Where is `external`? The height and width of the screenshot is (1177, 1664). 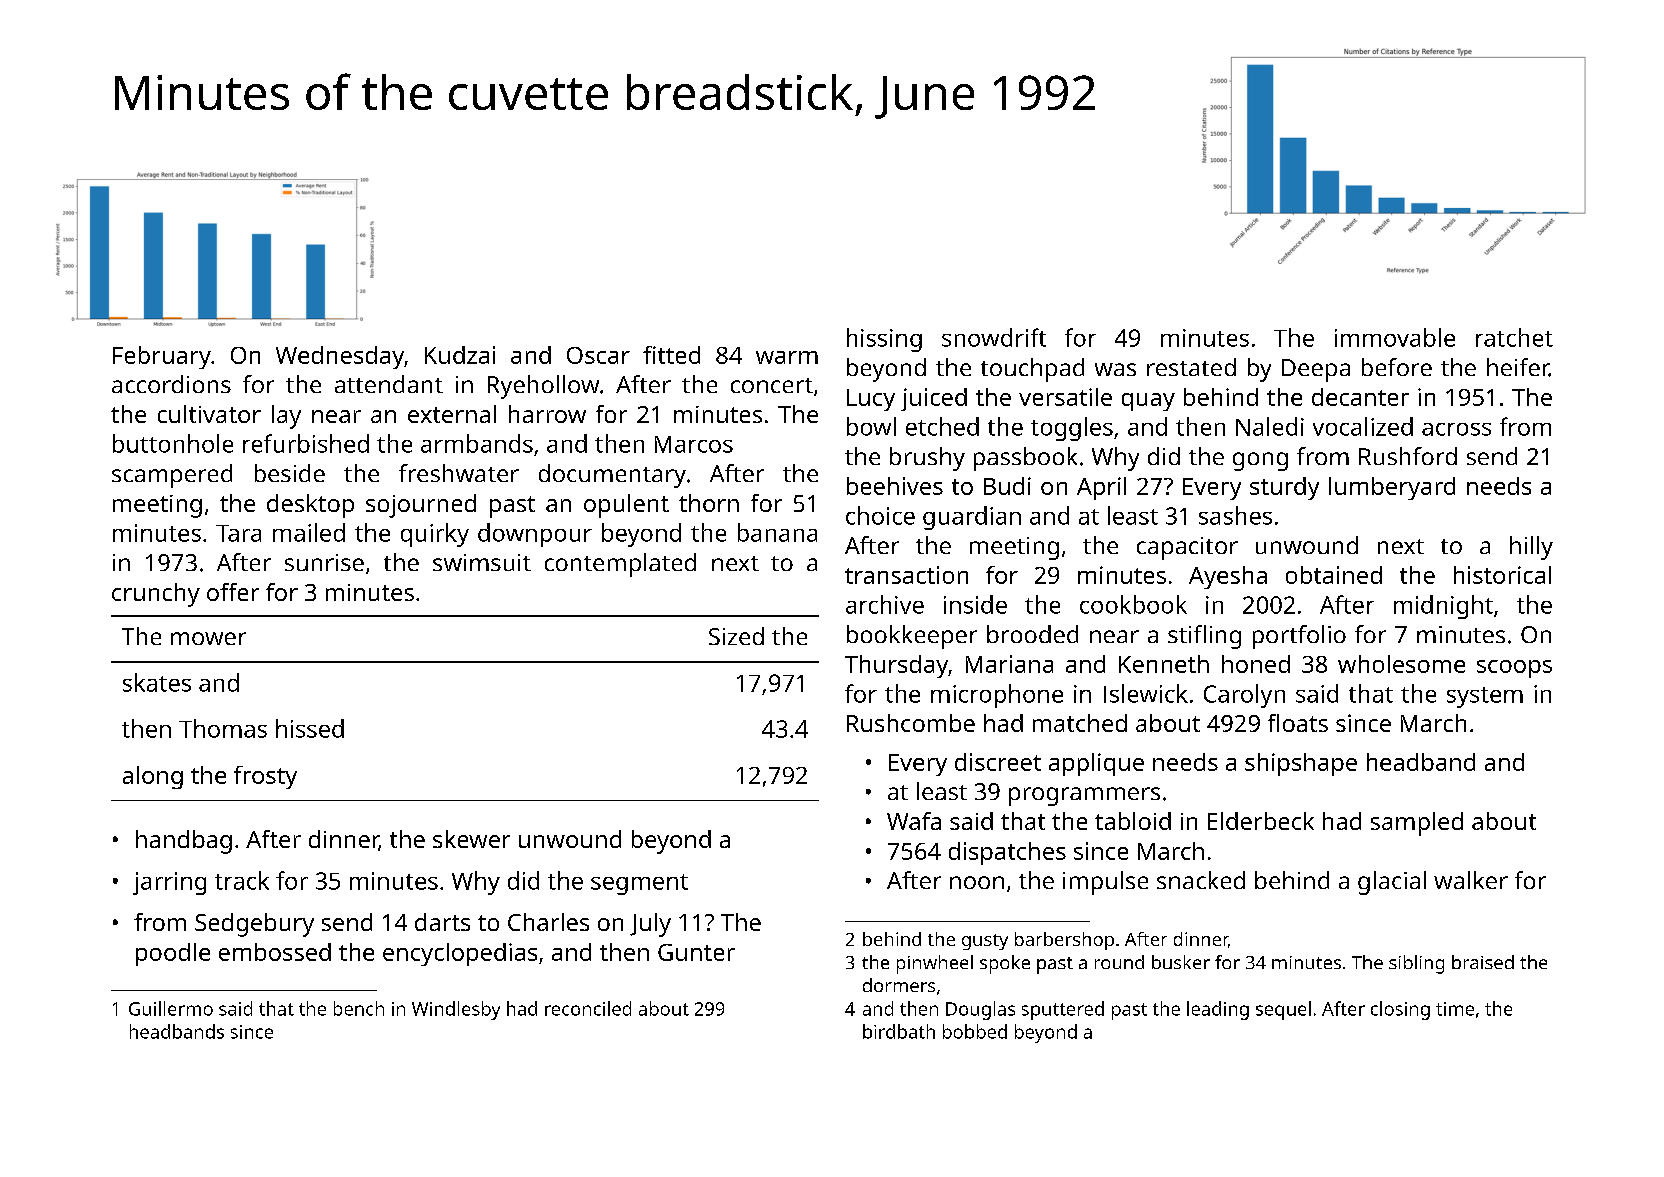 external is located at coordinates (452, 414).
